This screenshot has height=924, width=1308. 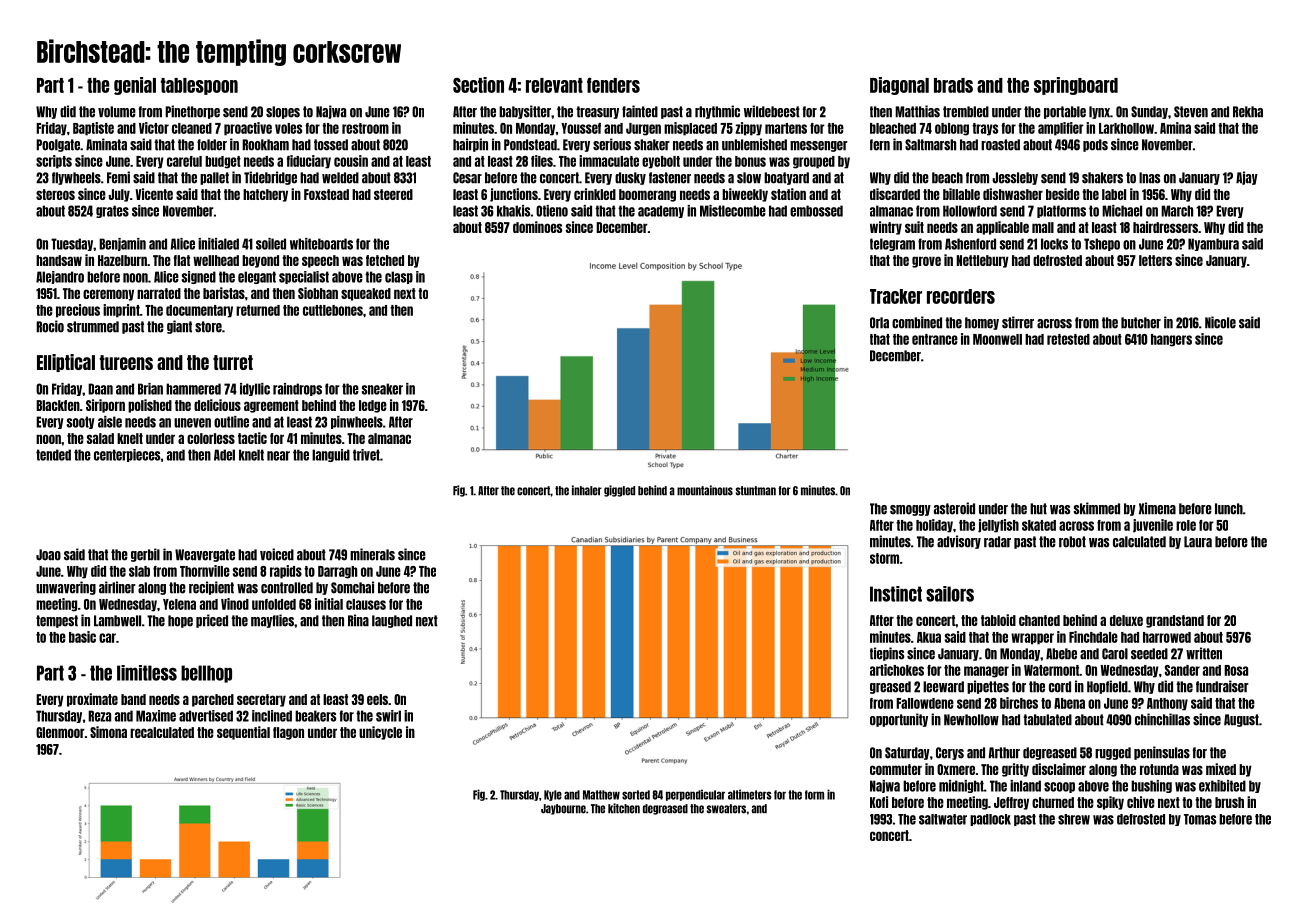 What do you see at coordinates (899, 86) in the screenshot?
I see `Diagonal` at bounding box center [899, 86].
